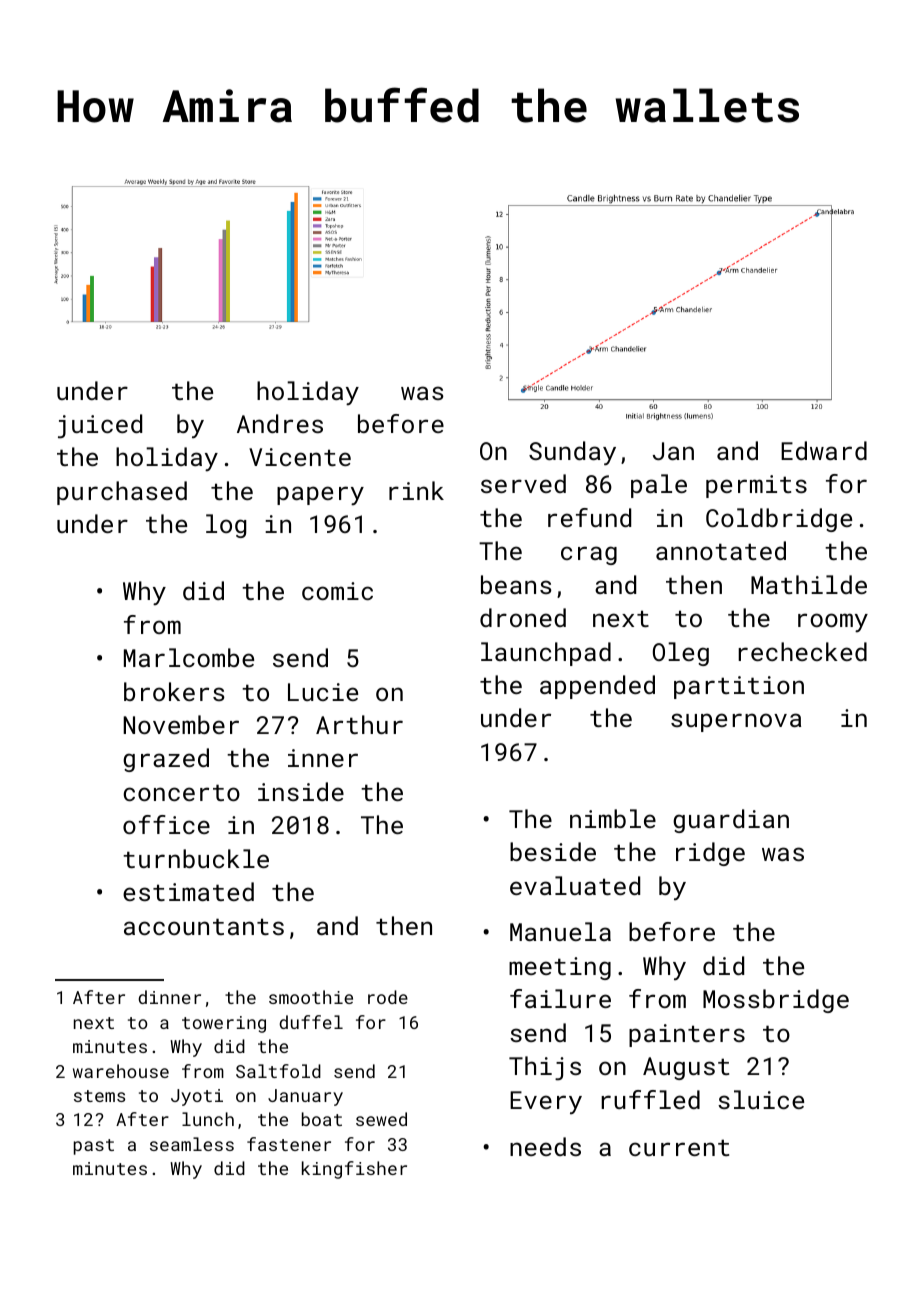 The image size is (924, 1311). What do you see at coordinates (736, 722) in the screenshot?
I see `supernova` at bounding box center [736, 722].
